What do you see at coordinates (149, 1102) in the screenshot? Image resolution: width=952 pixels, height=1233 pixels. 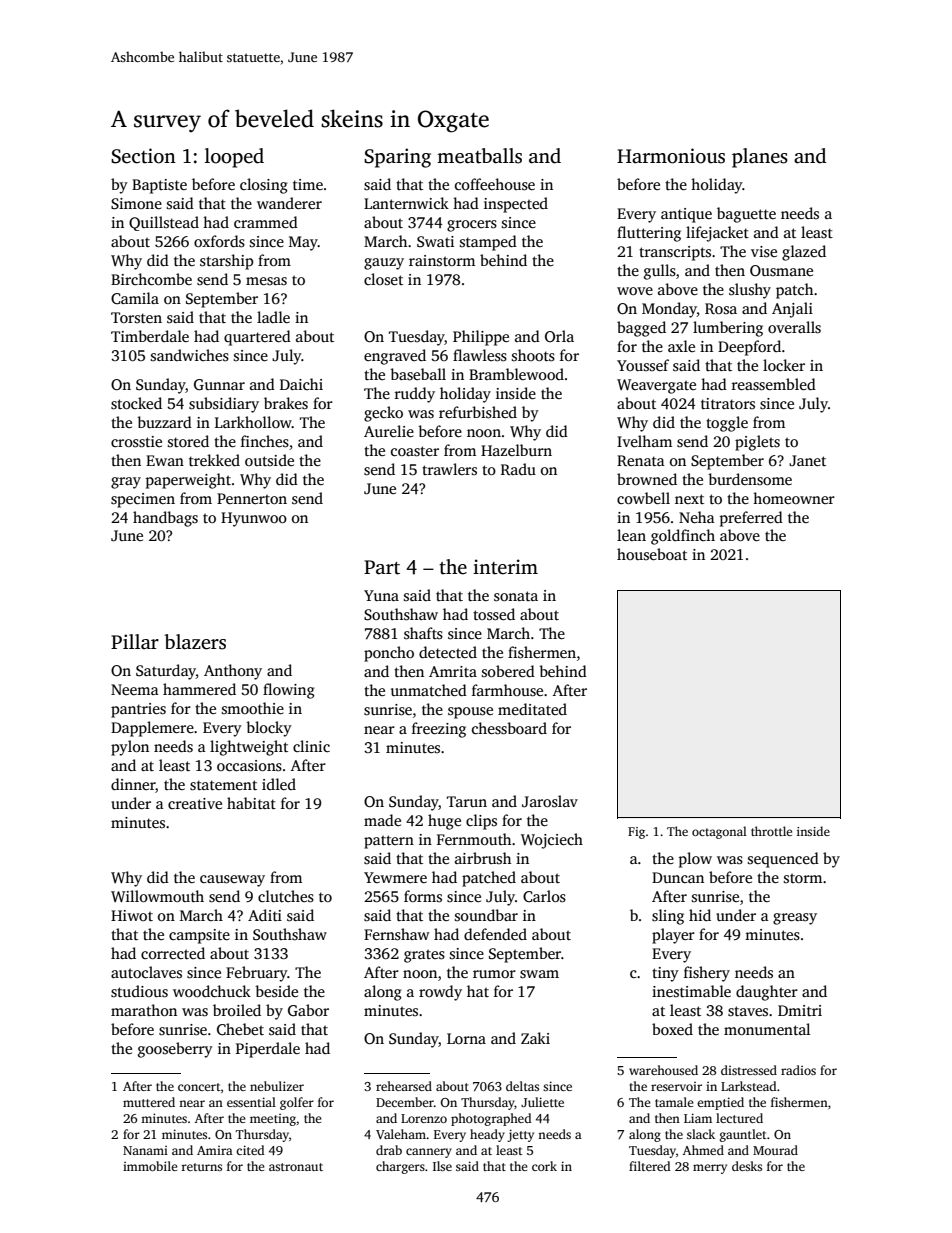 I see `muttered` at bounding box center [149, 1102].
